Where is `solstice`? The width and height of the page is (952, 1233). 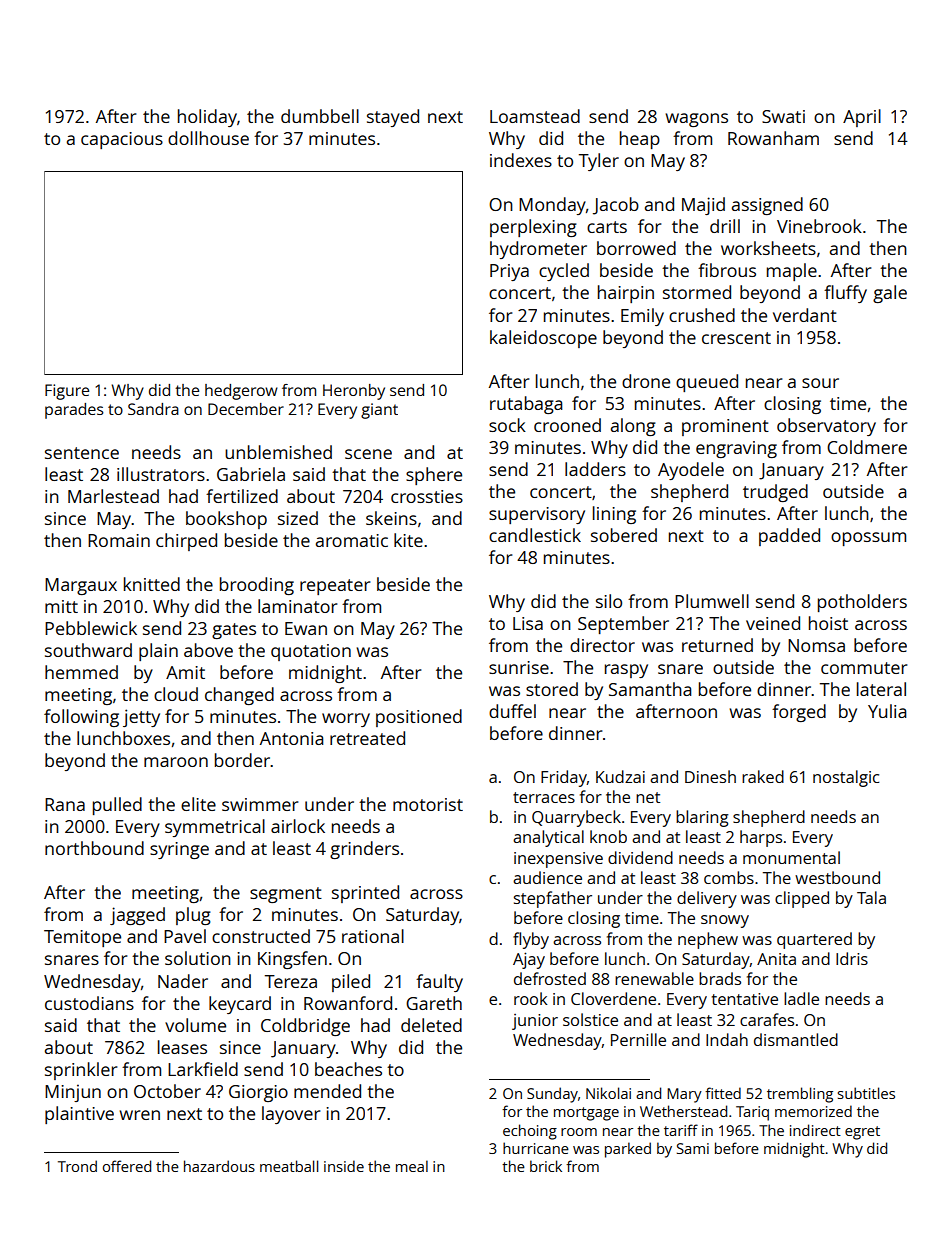 solstice is located at coordinates (590, 1019).
